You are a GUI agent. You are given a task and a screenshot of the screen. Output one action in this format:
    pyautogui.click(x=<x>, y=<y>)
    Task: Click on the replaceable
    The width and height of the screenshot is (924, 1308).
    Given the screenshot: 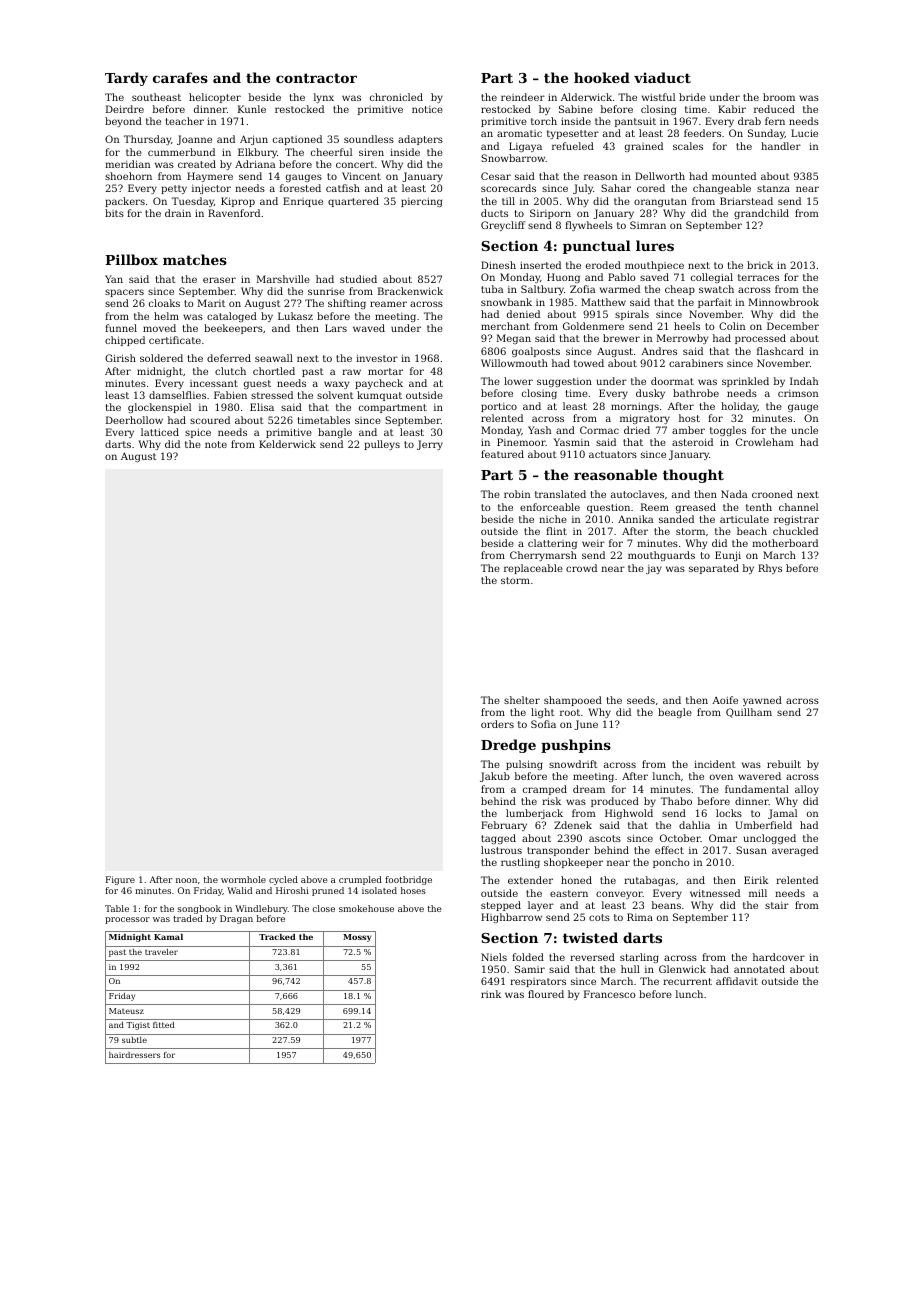 What is the action you would take?
    pyautogui.click(x=533, y=569)
